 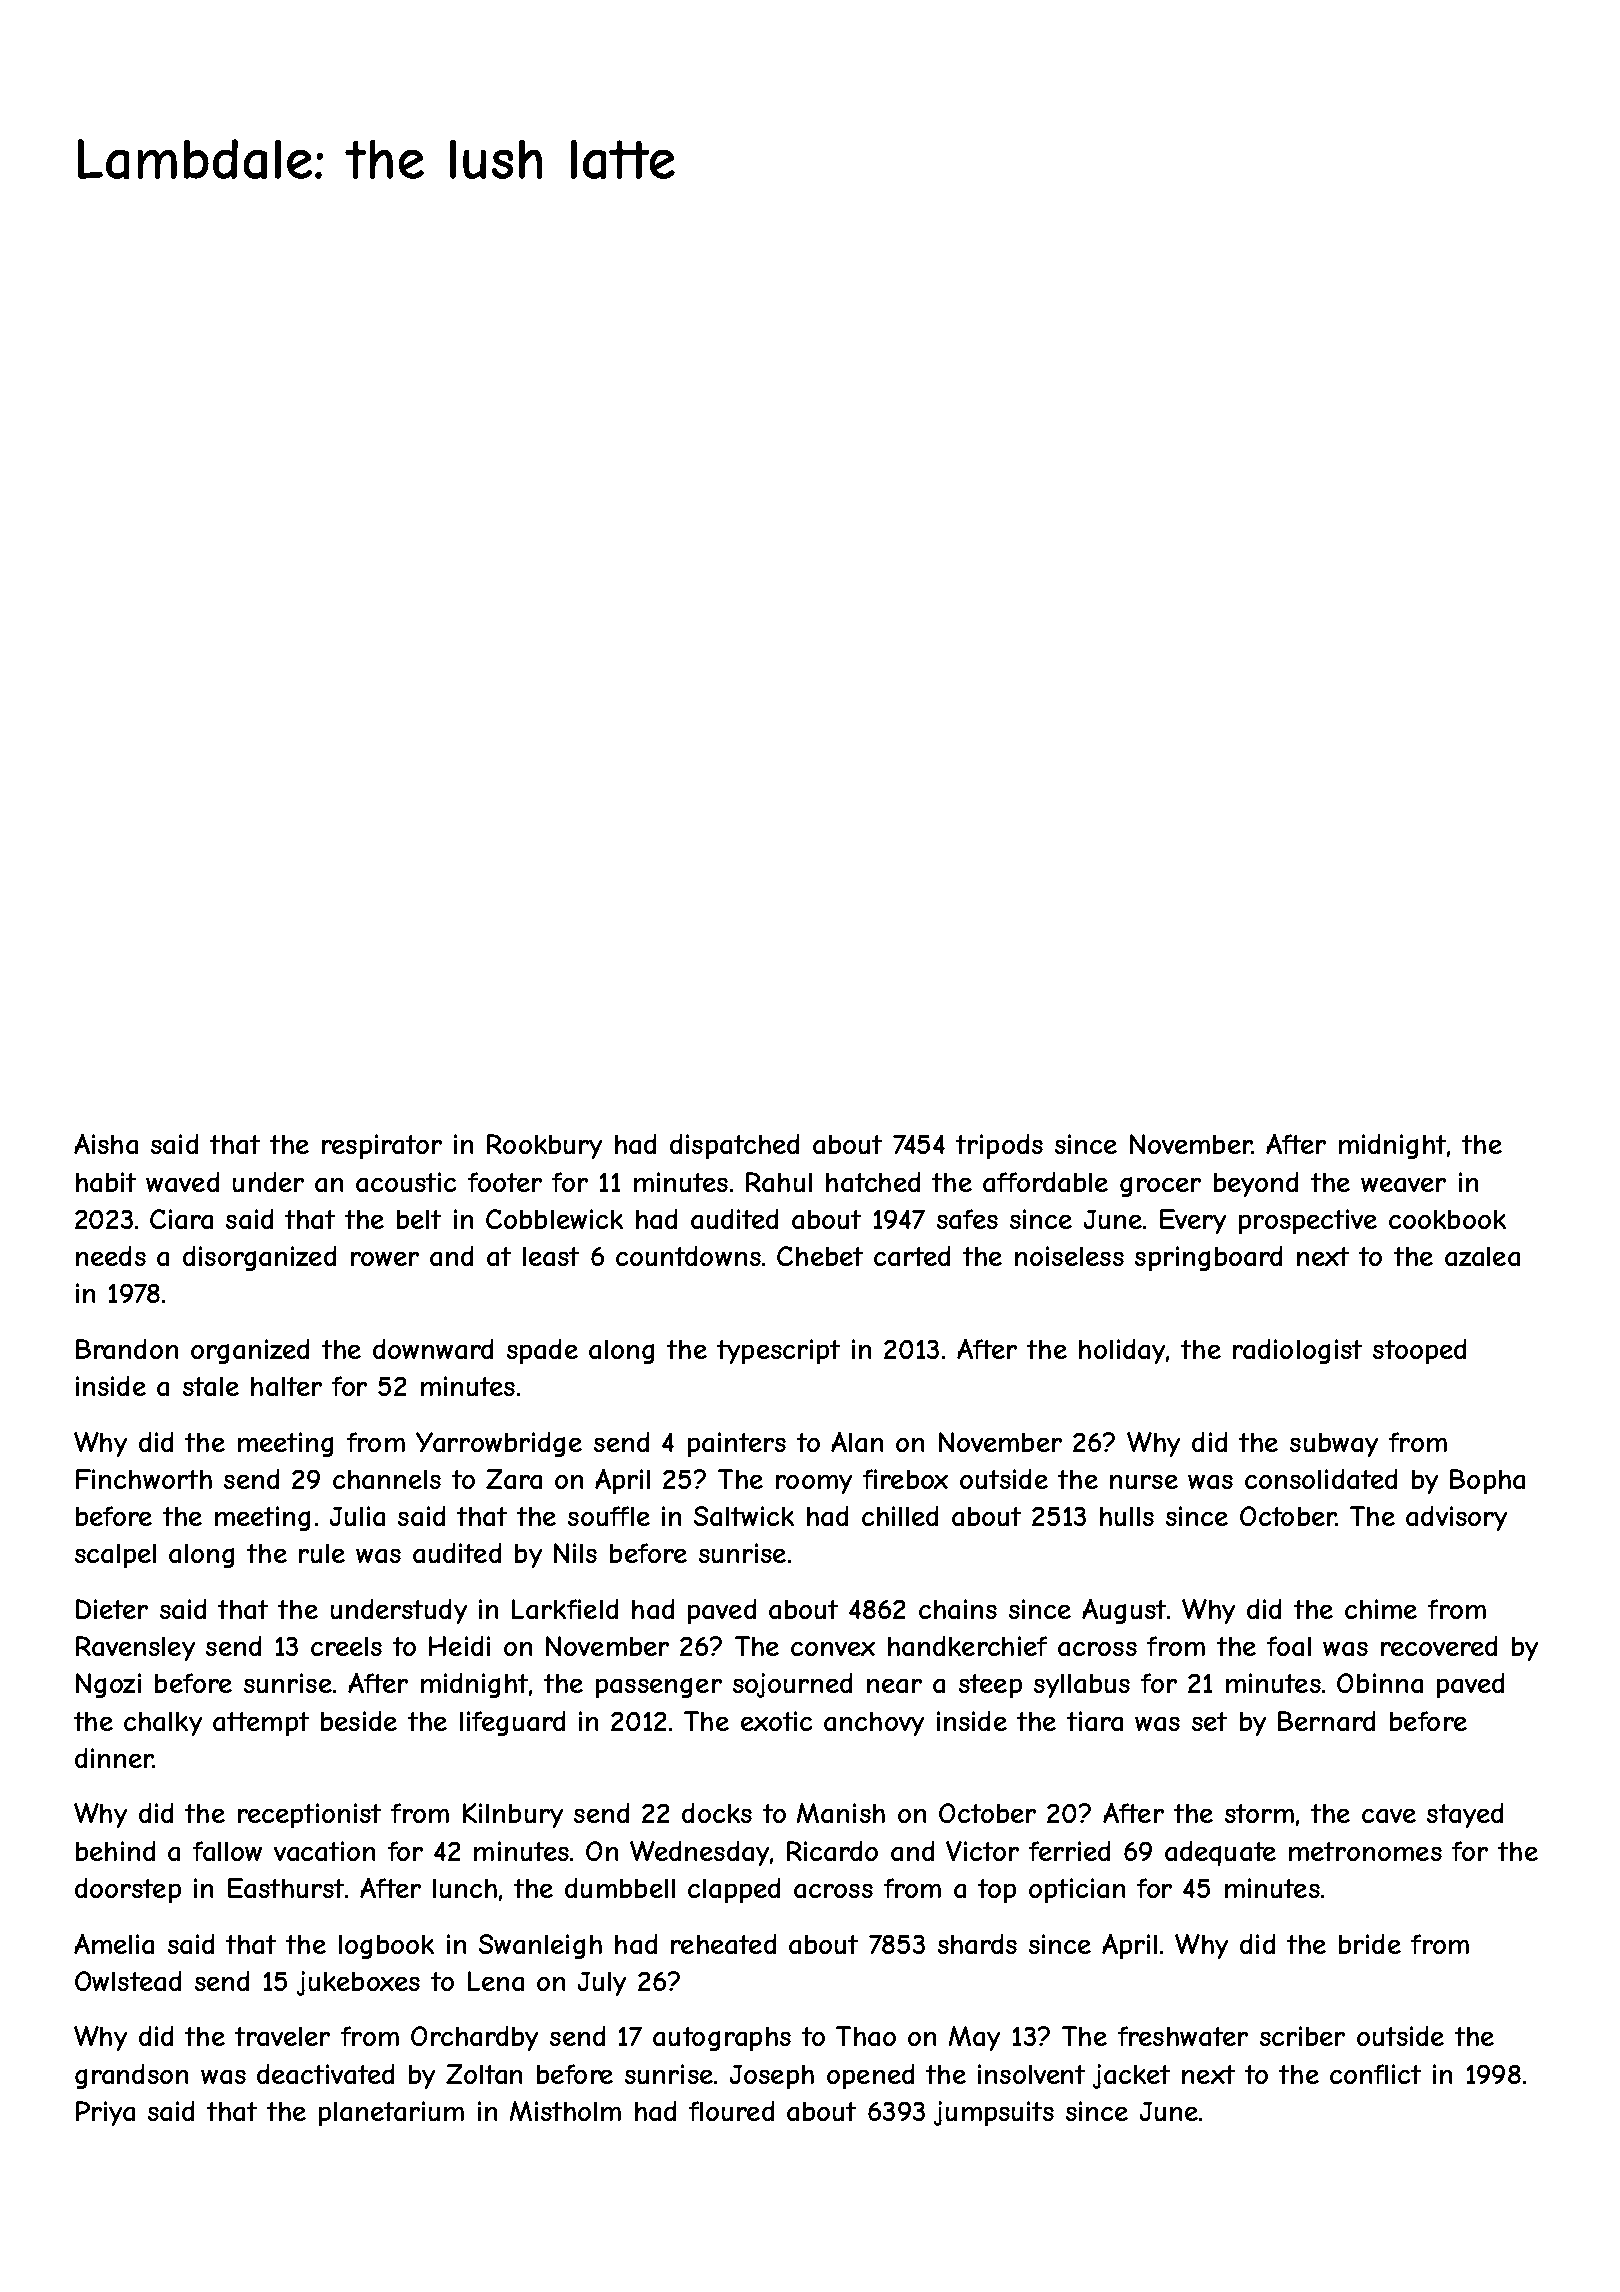 What do you see at coordinates (359, 1721) in the image?
I see `beside` at bounding box center [359, 1721].
